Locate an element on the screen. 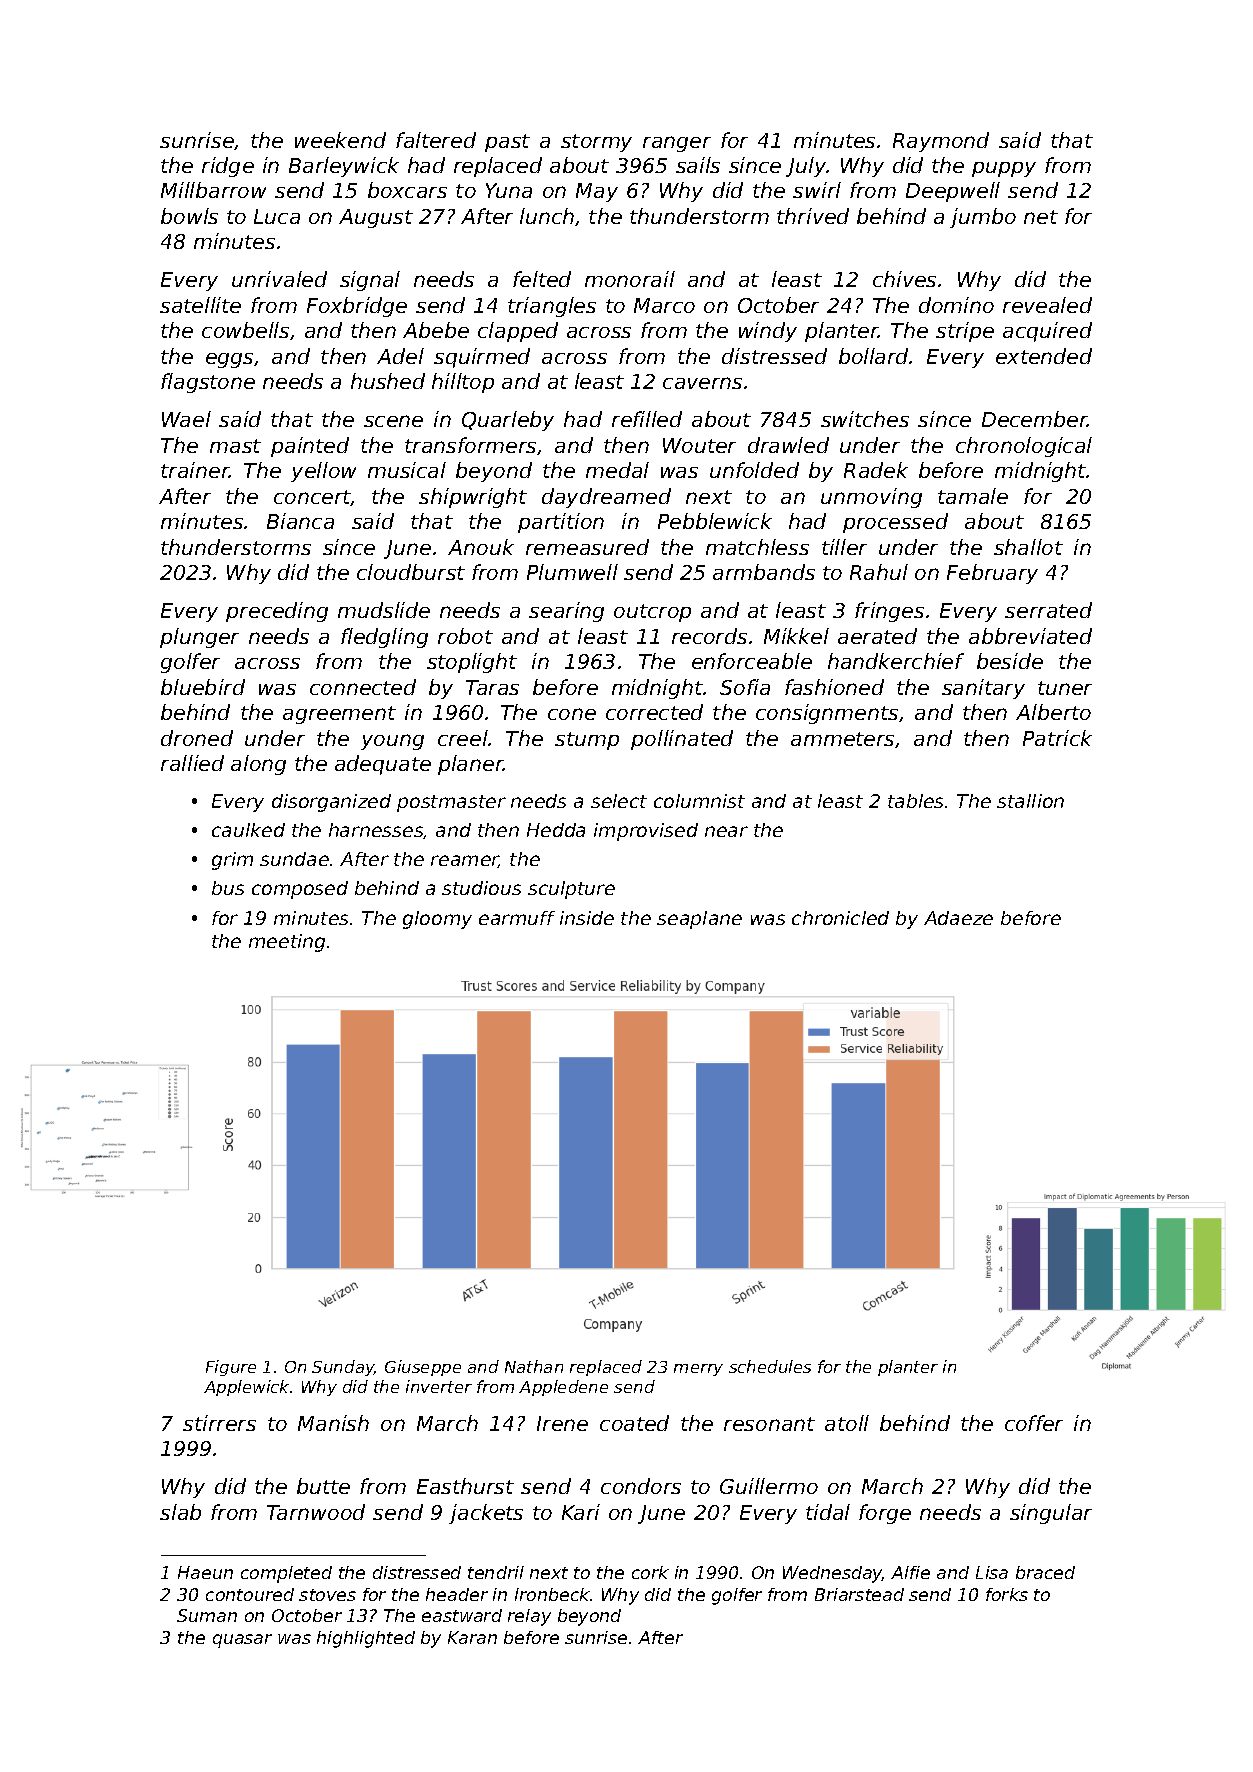  signal is located at coordinates (370, 281).
